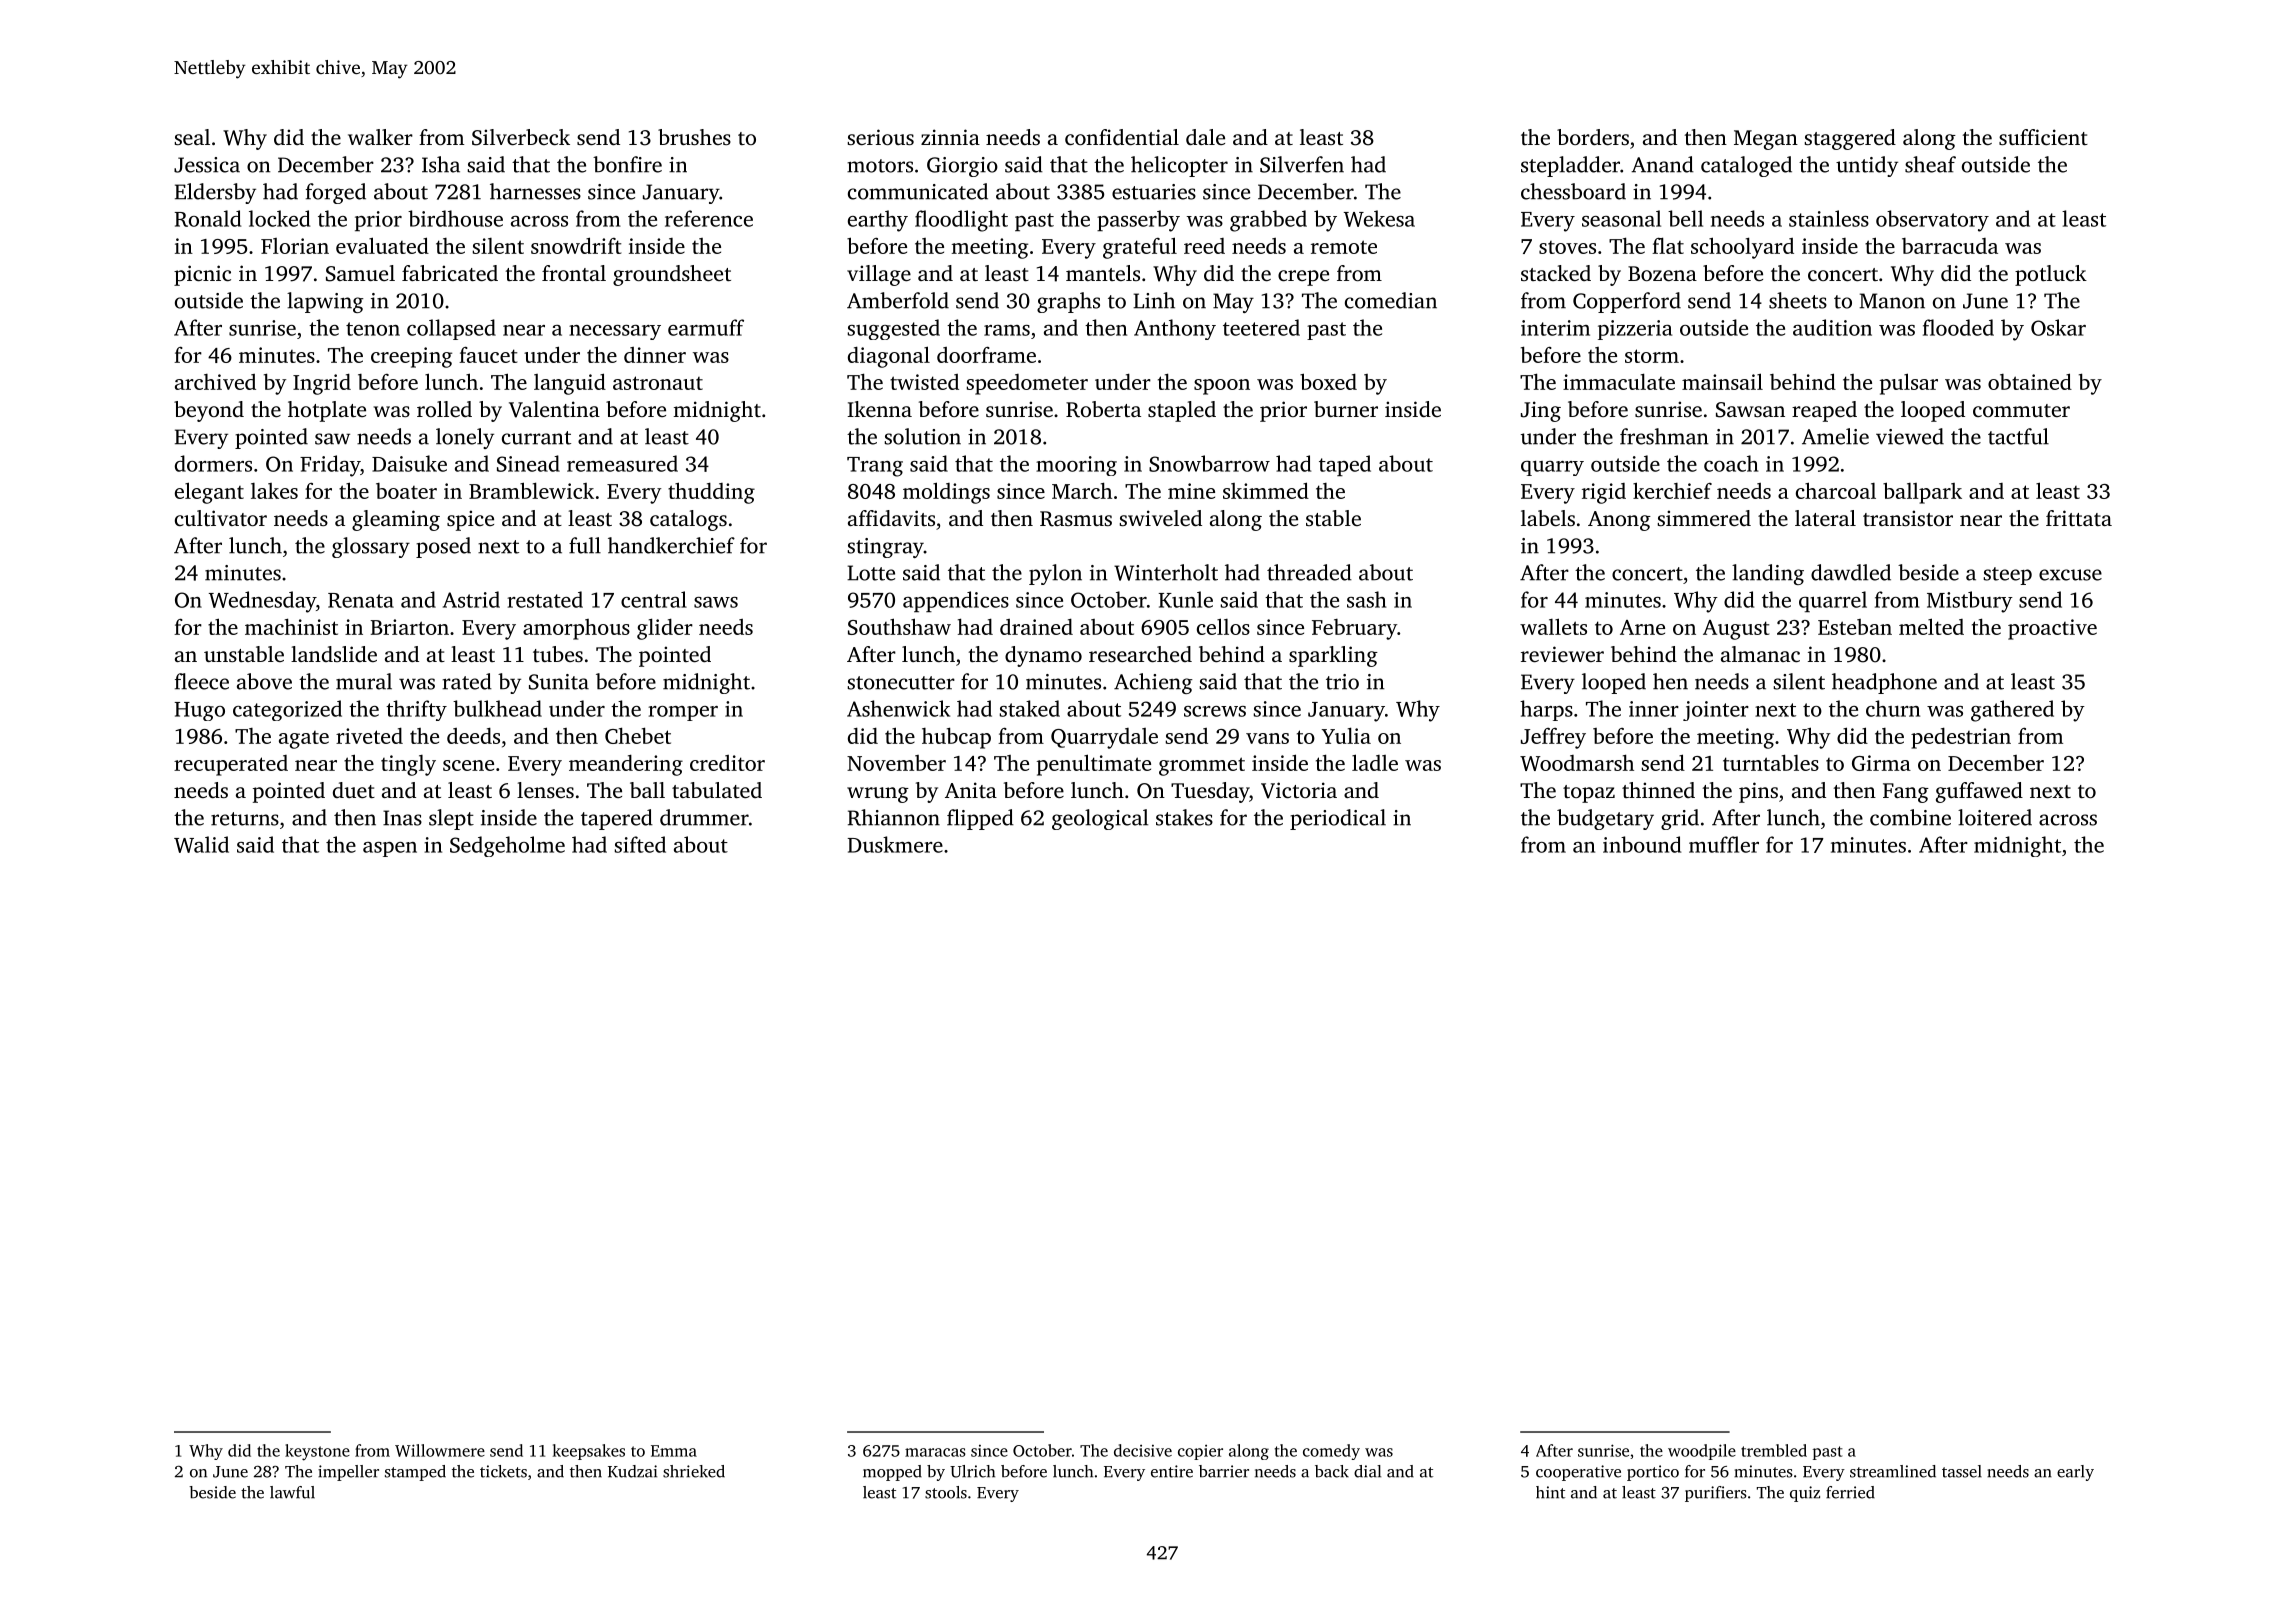 The image size is (2292, 1620). What do you see at coordinates (1172, 1471) in the screenshot?
I see `entire` at bounding box center [1172, 1471].
